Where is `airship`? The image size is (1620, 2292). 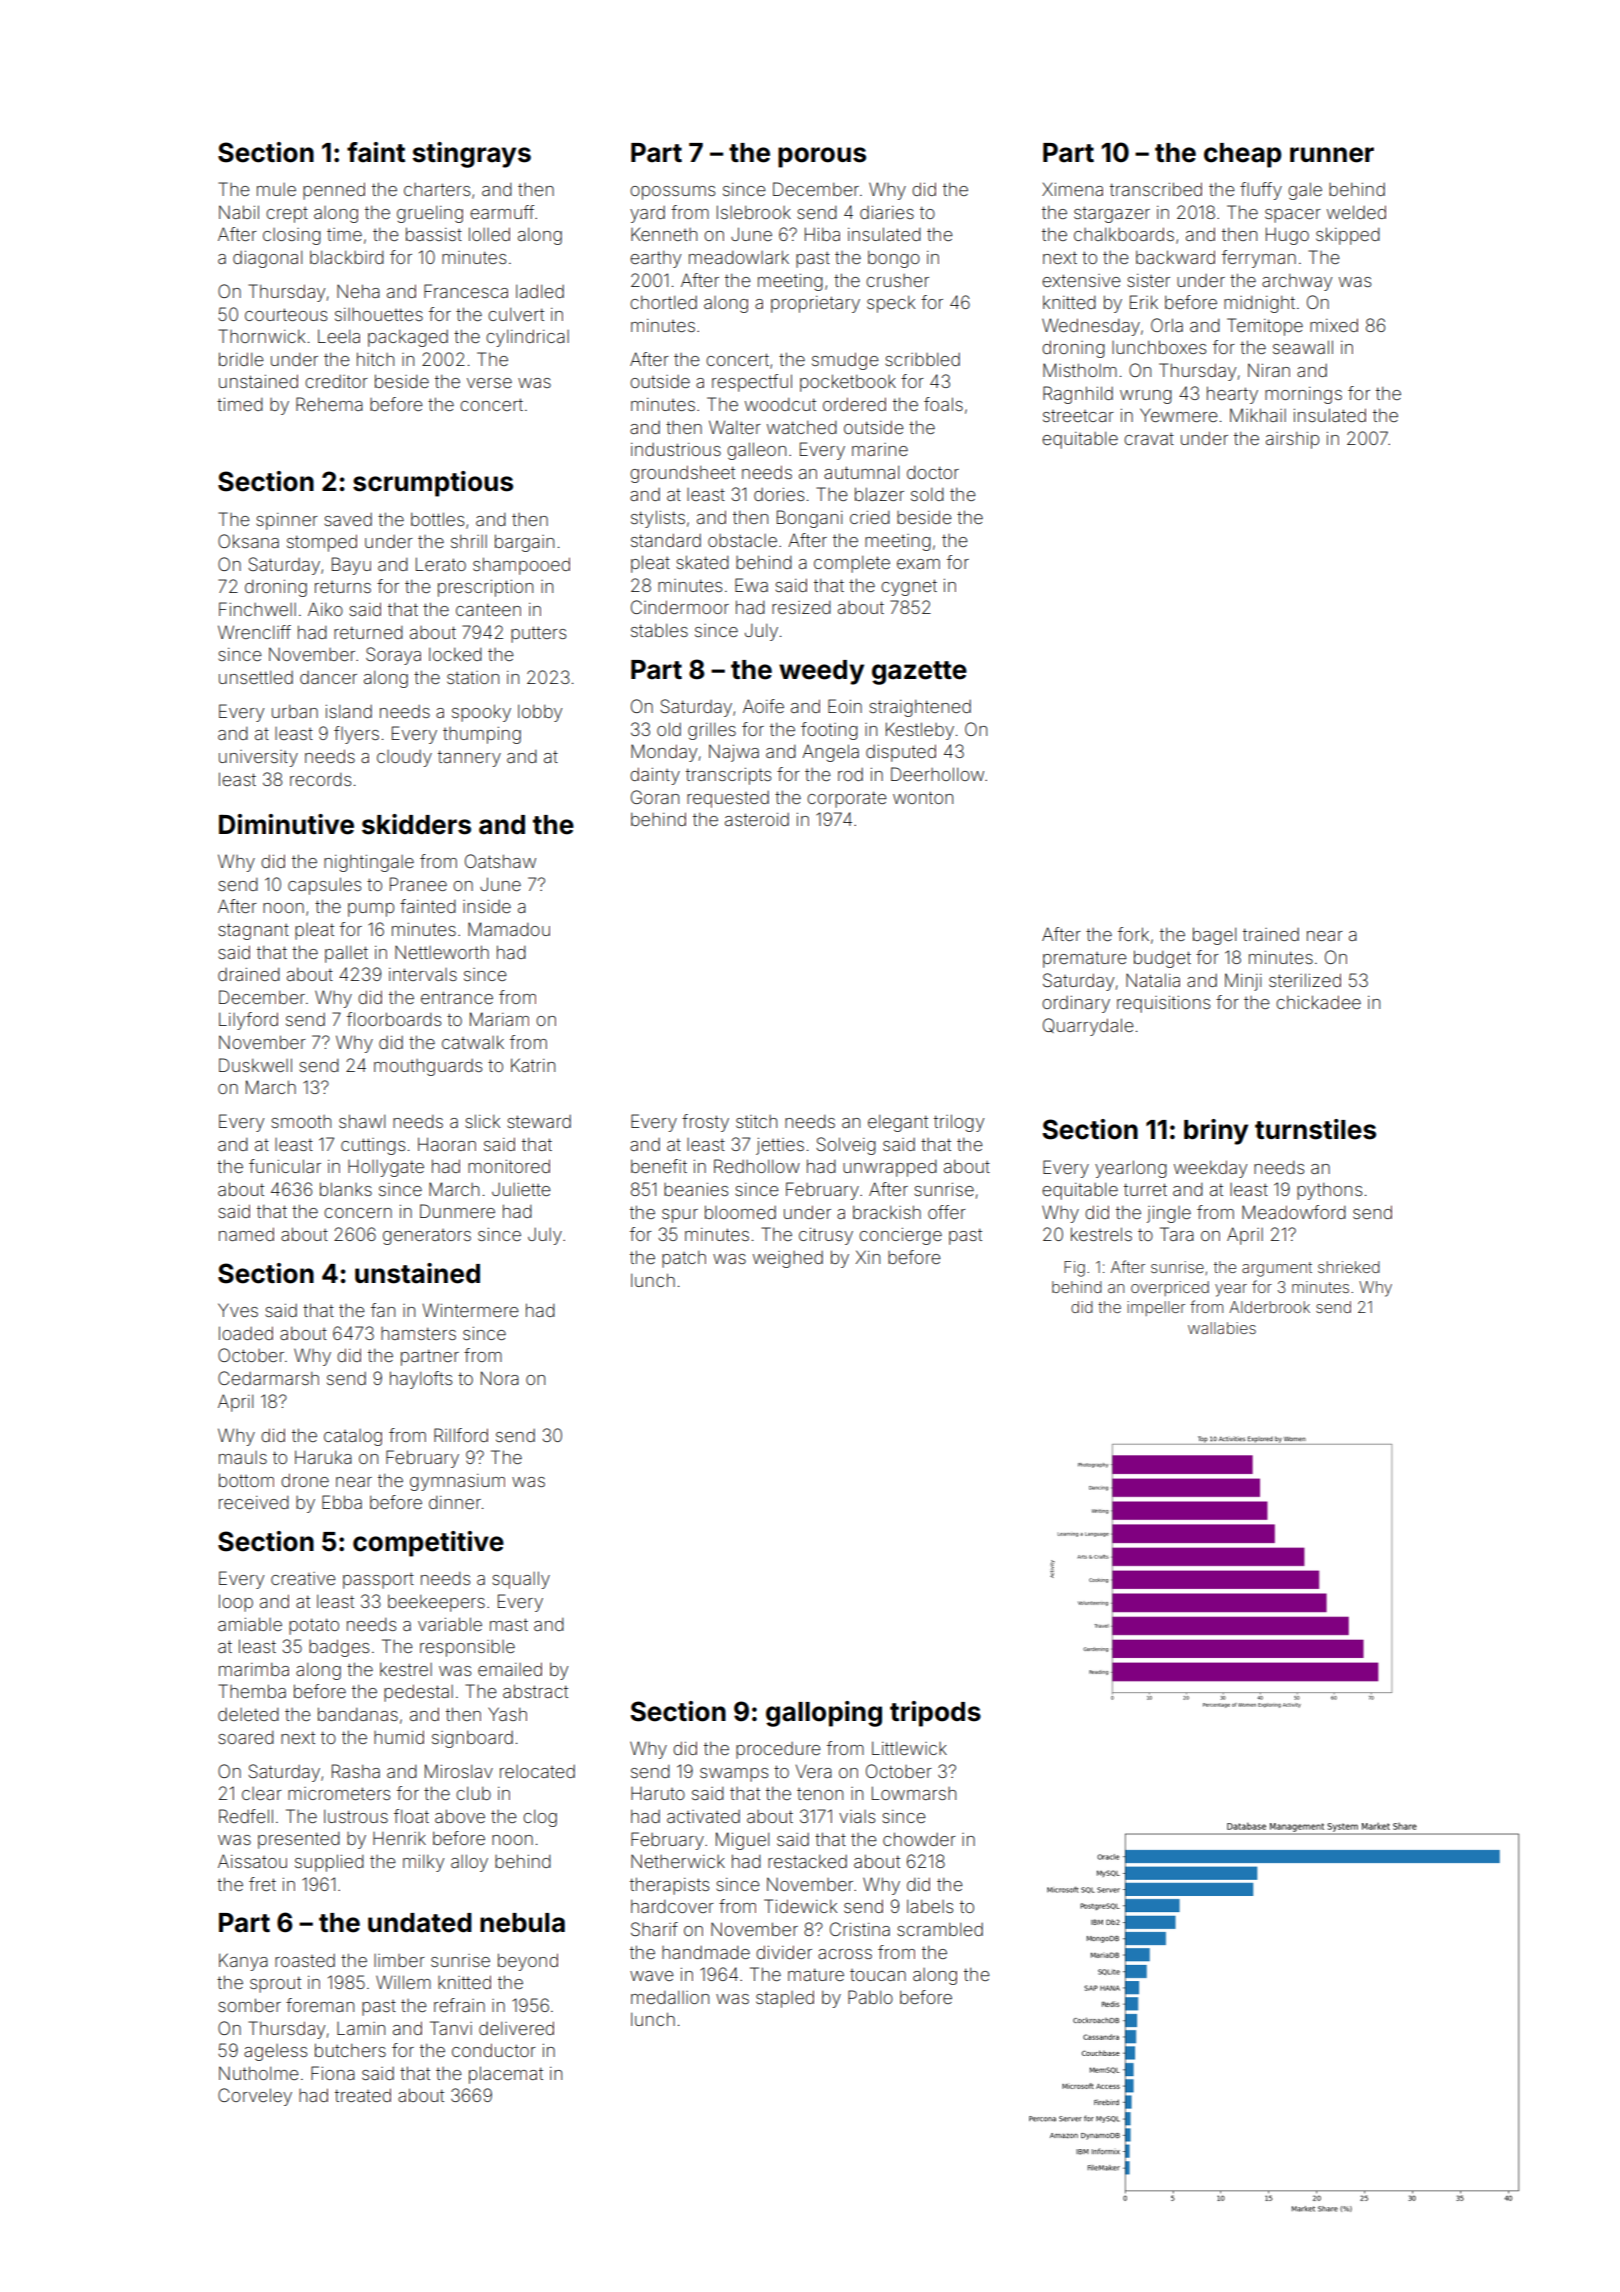
airship is located at coordinates (1292, 440).
